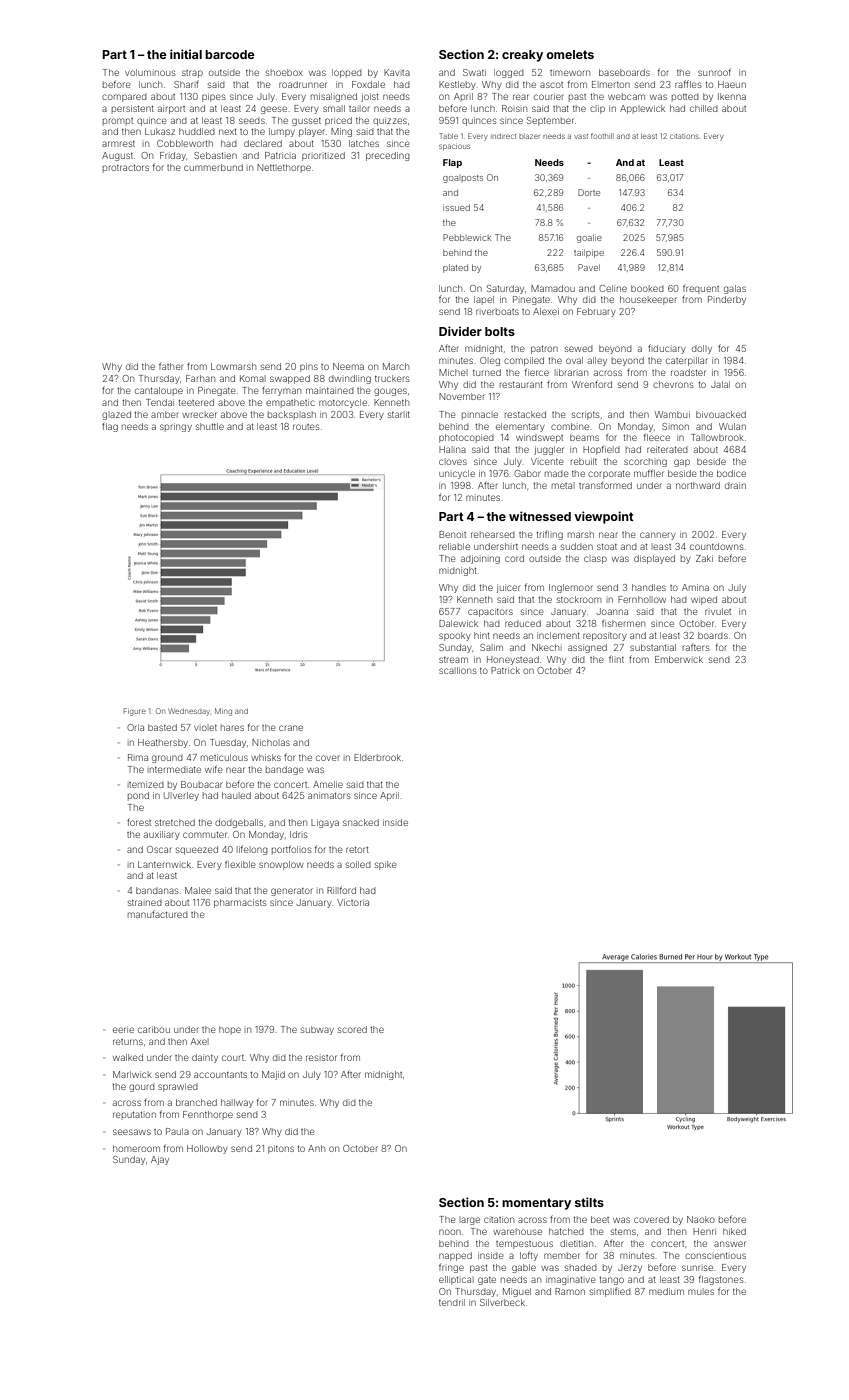  What do you see at coordinates (386, 865) in the screenshot?
I see `spike` at bounding box center [386, 865].
